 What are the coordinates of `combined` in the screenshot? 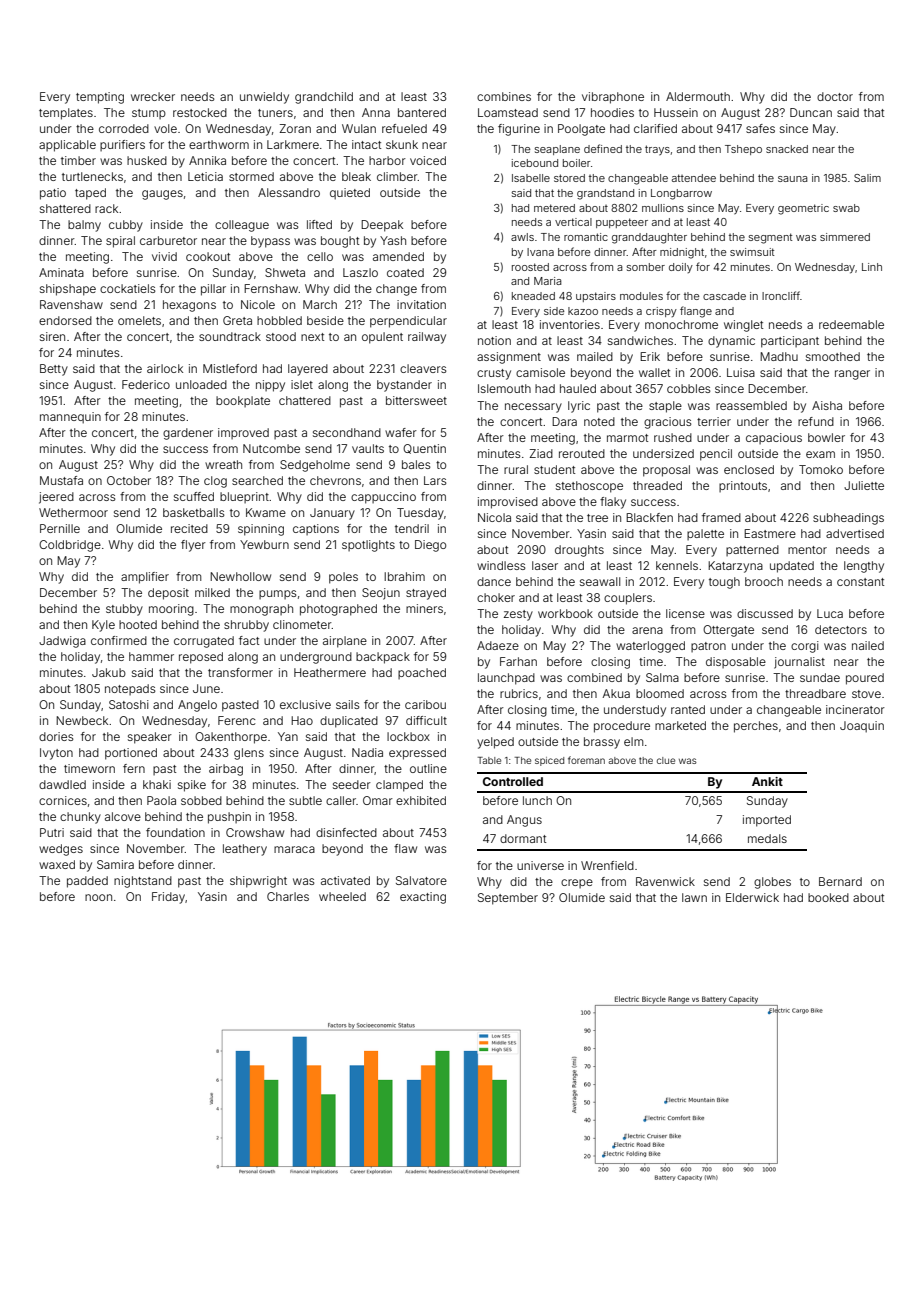 It's located at (594, 677).
